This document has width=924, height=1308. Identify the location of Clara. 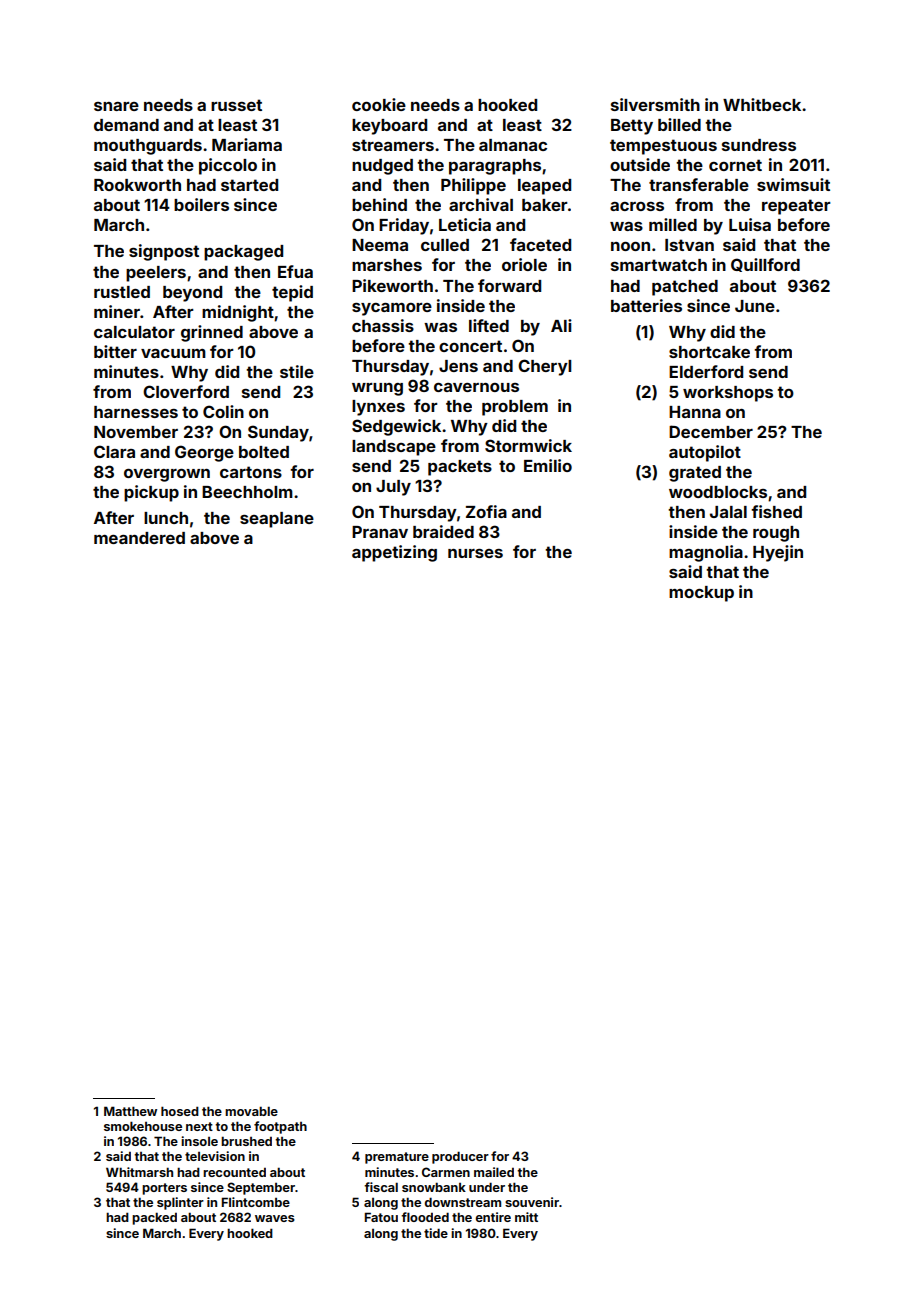
(114, 451).
